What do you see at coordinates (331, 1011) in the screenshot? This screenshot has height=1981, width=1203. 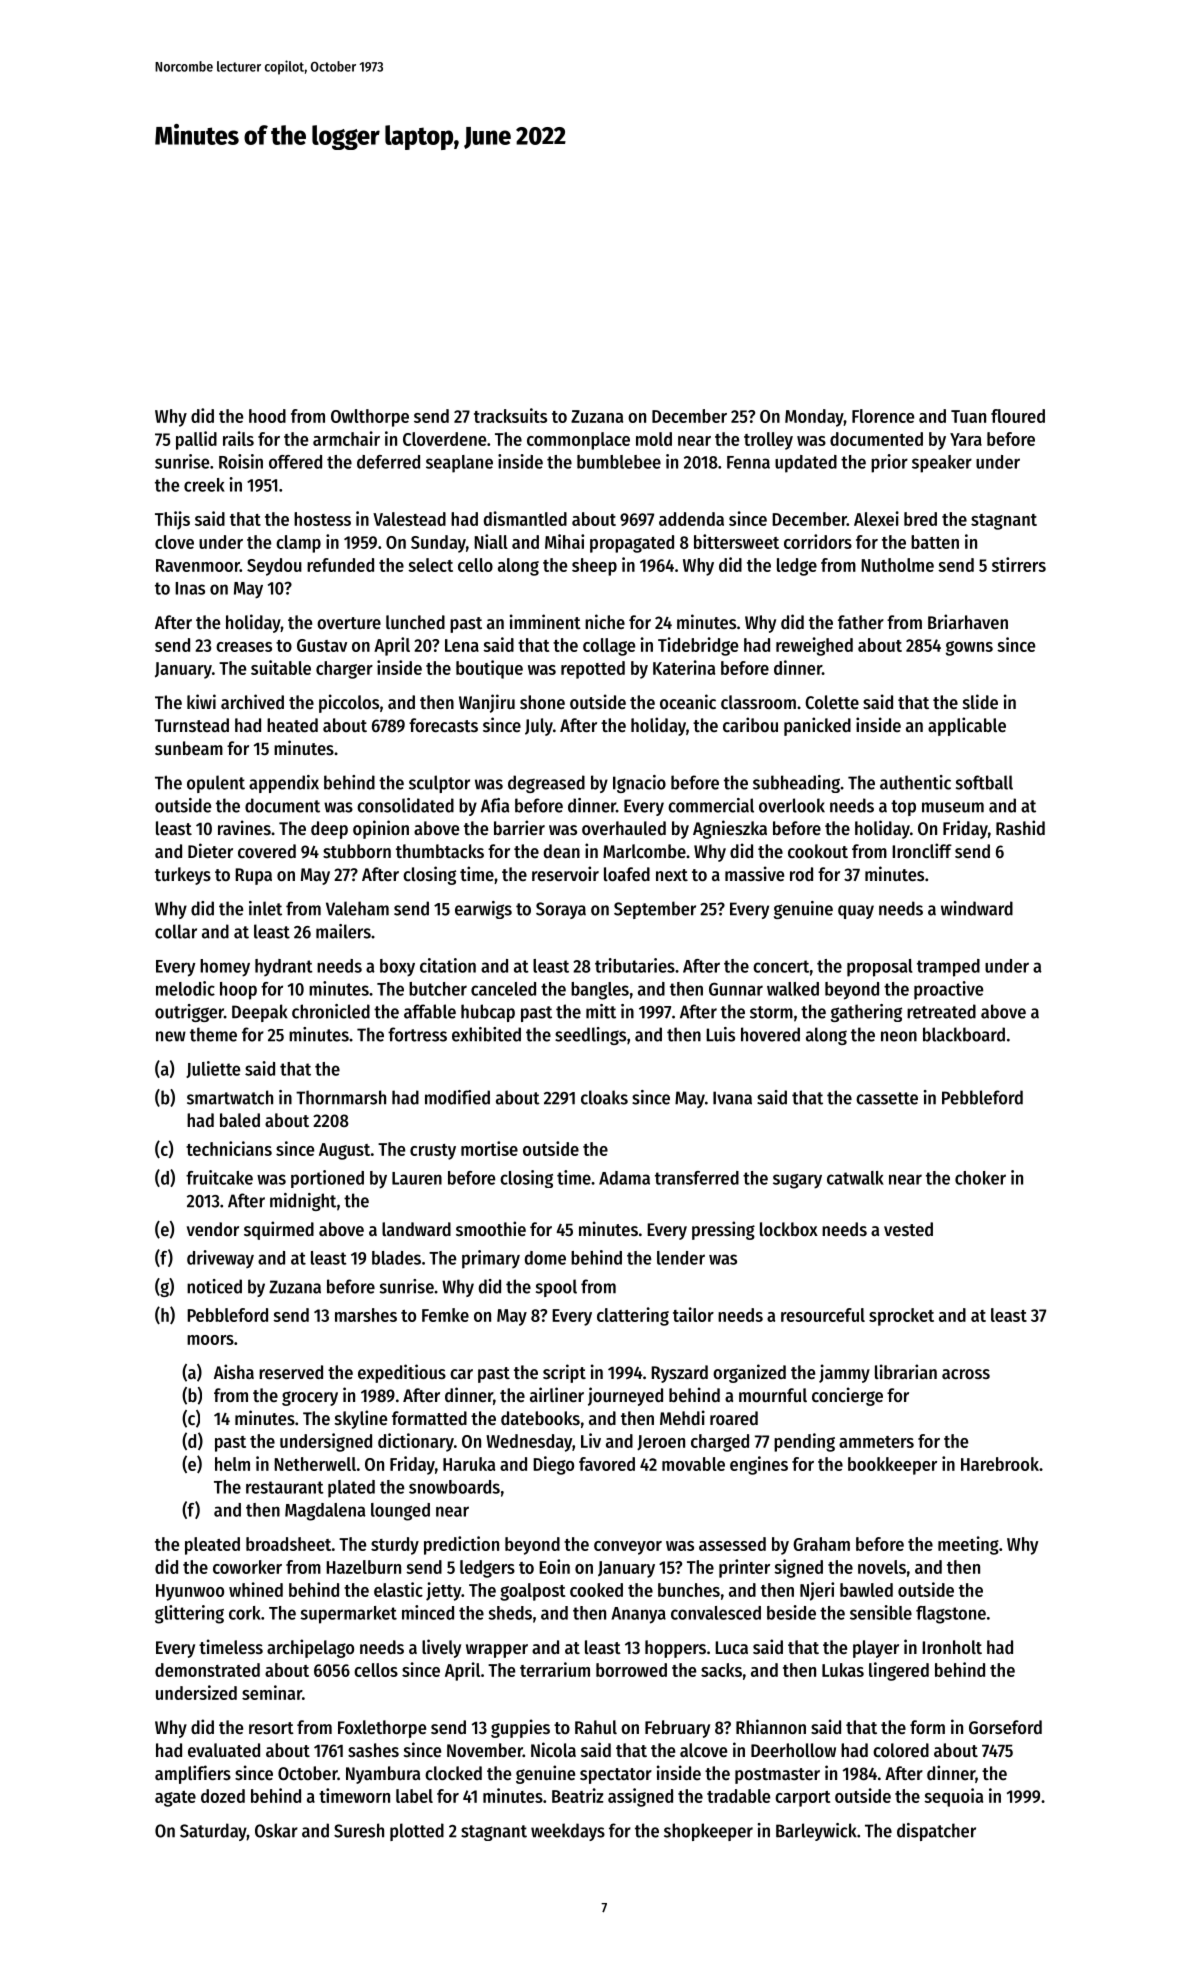 I see `chronicled` at bounding box center [331, 1011].
